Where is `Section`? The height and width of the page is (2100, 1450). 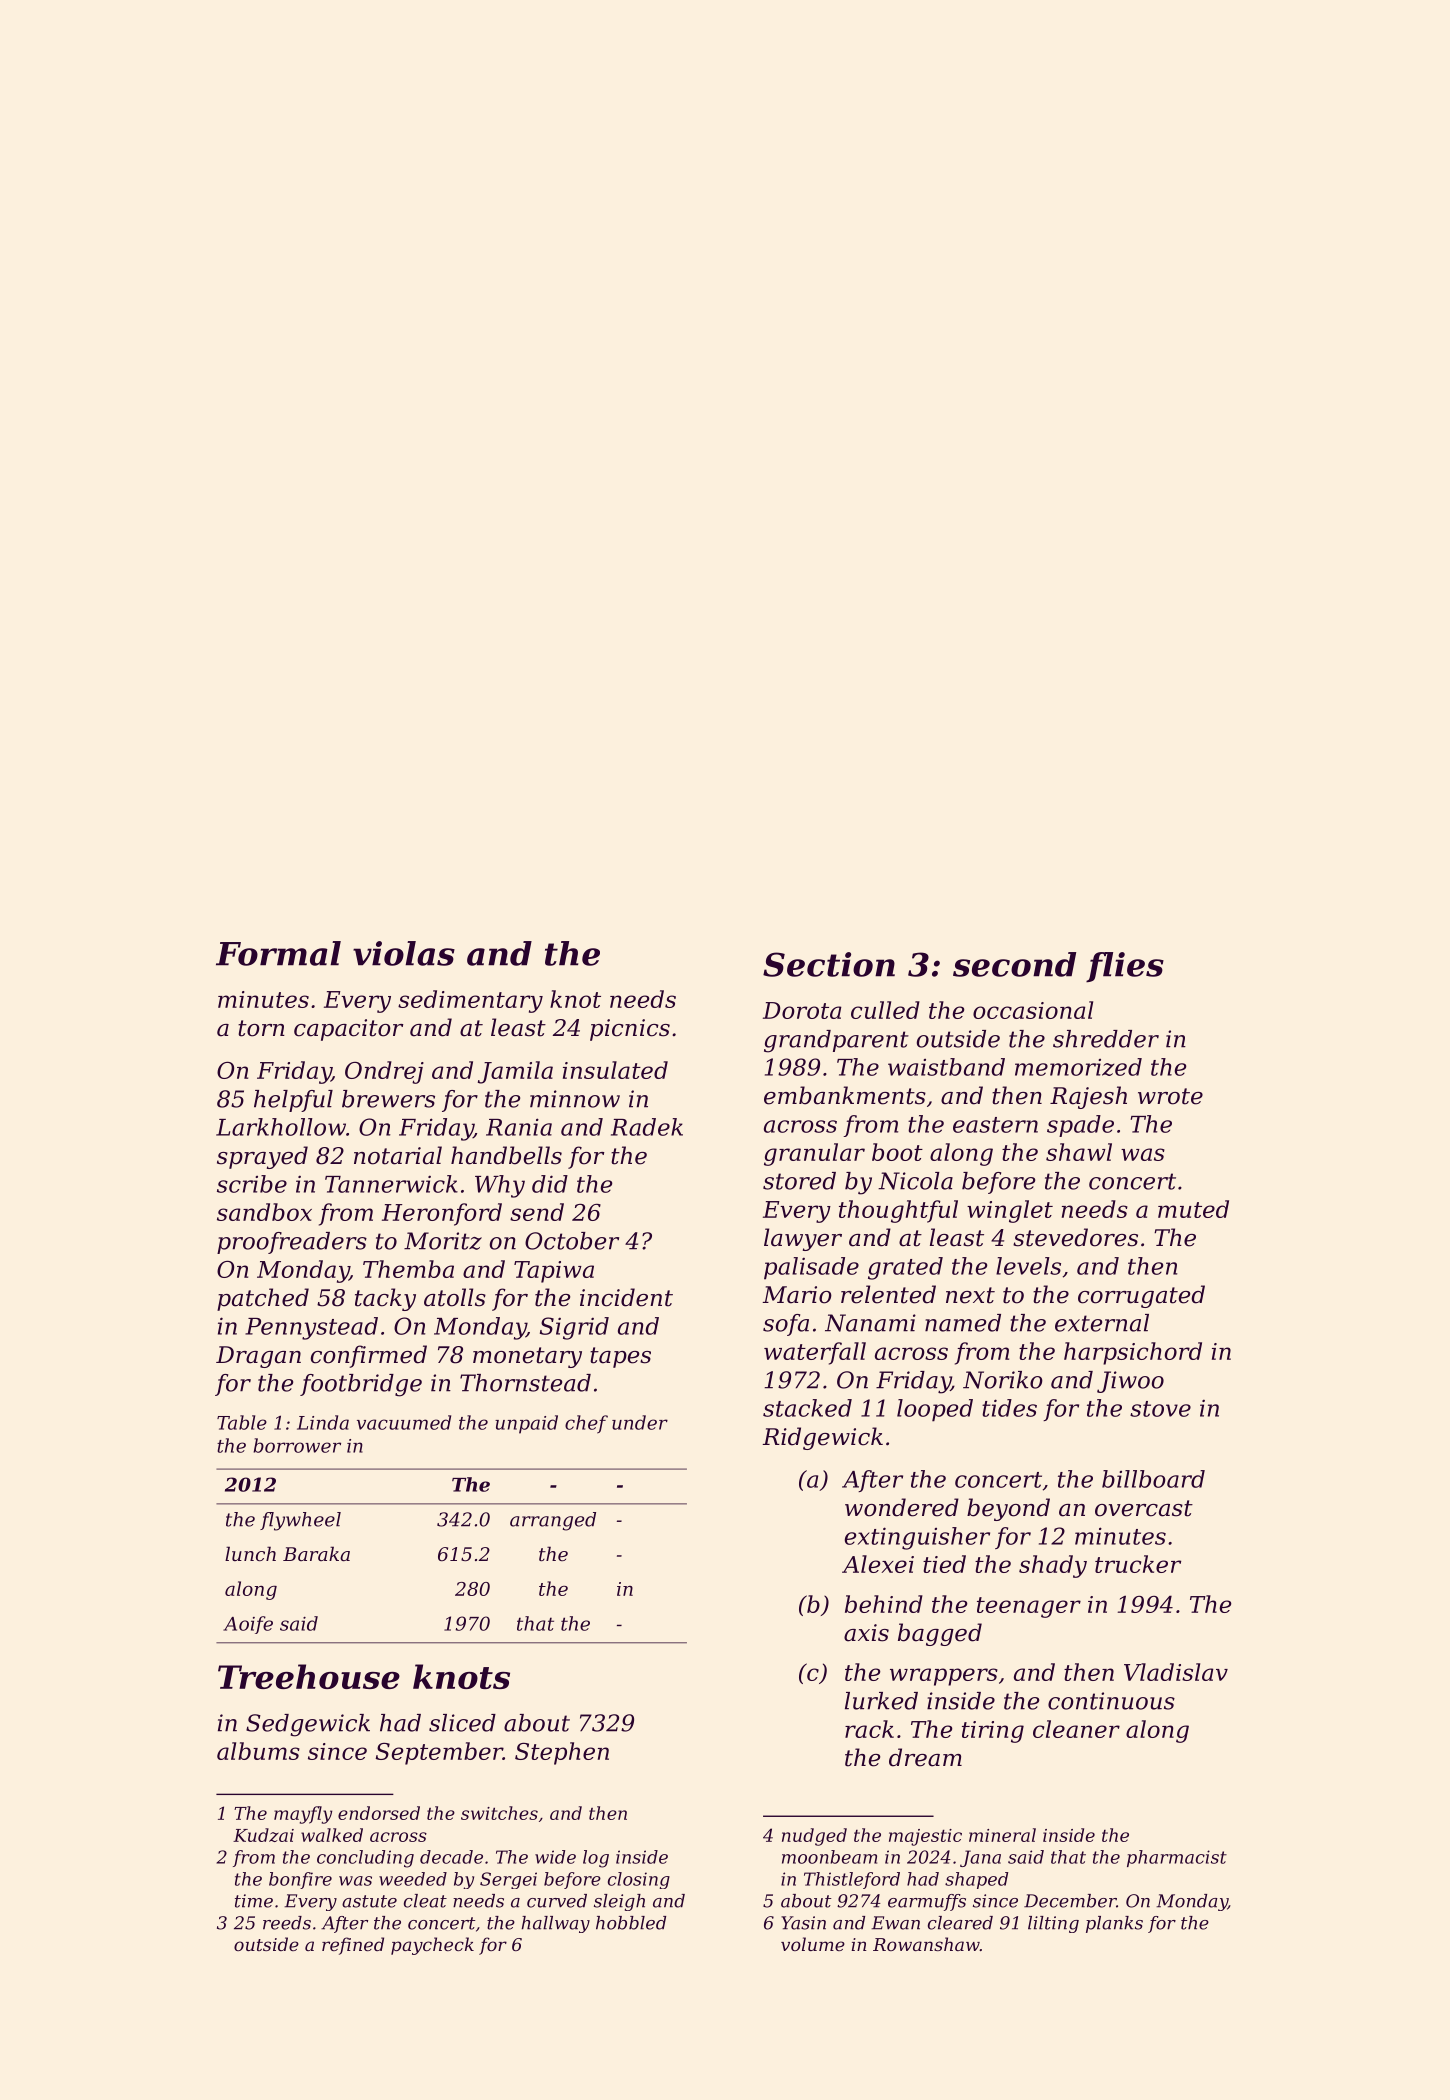
Section is located at coordinates (829, 964).
